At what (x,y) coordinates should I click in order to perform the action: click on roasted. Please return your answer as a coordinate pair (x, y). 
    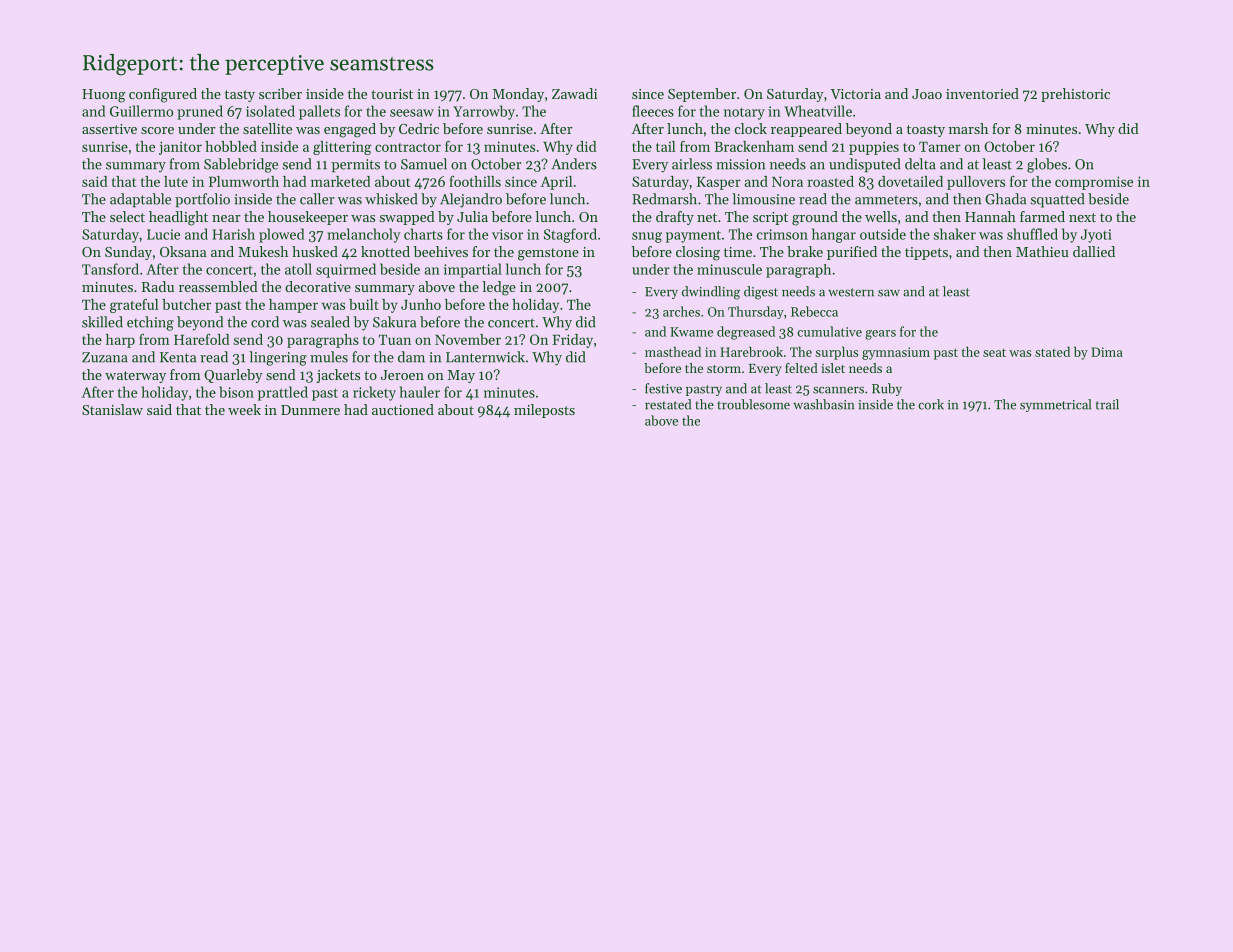
    Looking at the image, I should click on (831, 181).
